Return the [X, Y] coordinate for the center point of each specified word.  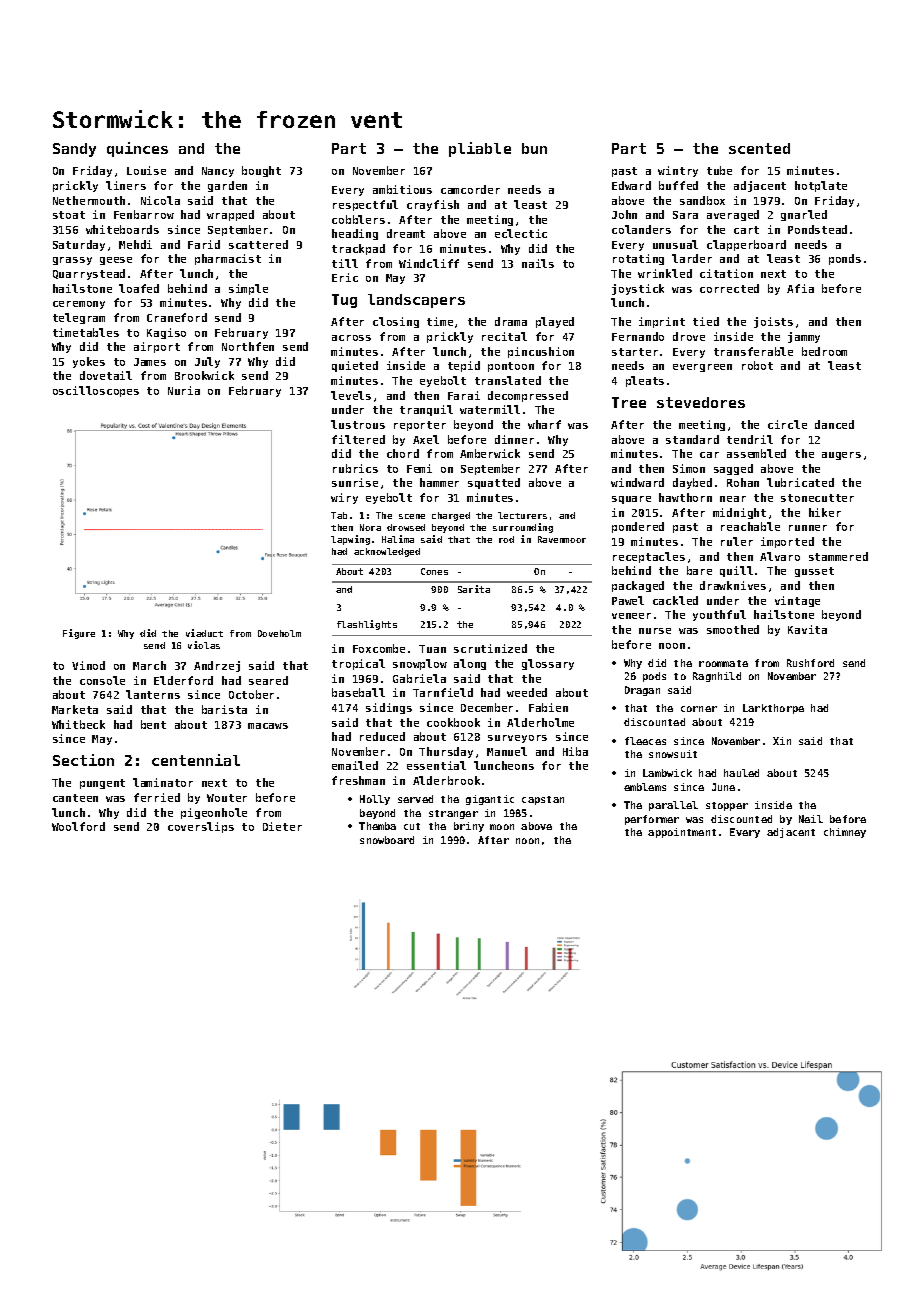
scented [759, 148]
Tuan [432, 649]
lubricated [800, 482]
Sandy [74, 150]
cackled [675, 600]
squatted [494, 483]
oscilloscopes [96, 391]
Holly [375, 800]
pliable [480, 149]
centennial [196, 760]
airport [157, 347]
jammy [804, 337]
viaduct [204, 633]
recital [504, 336]
